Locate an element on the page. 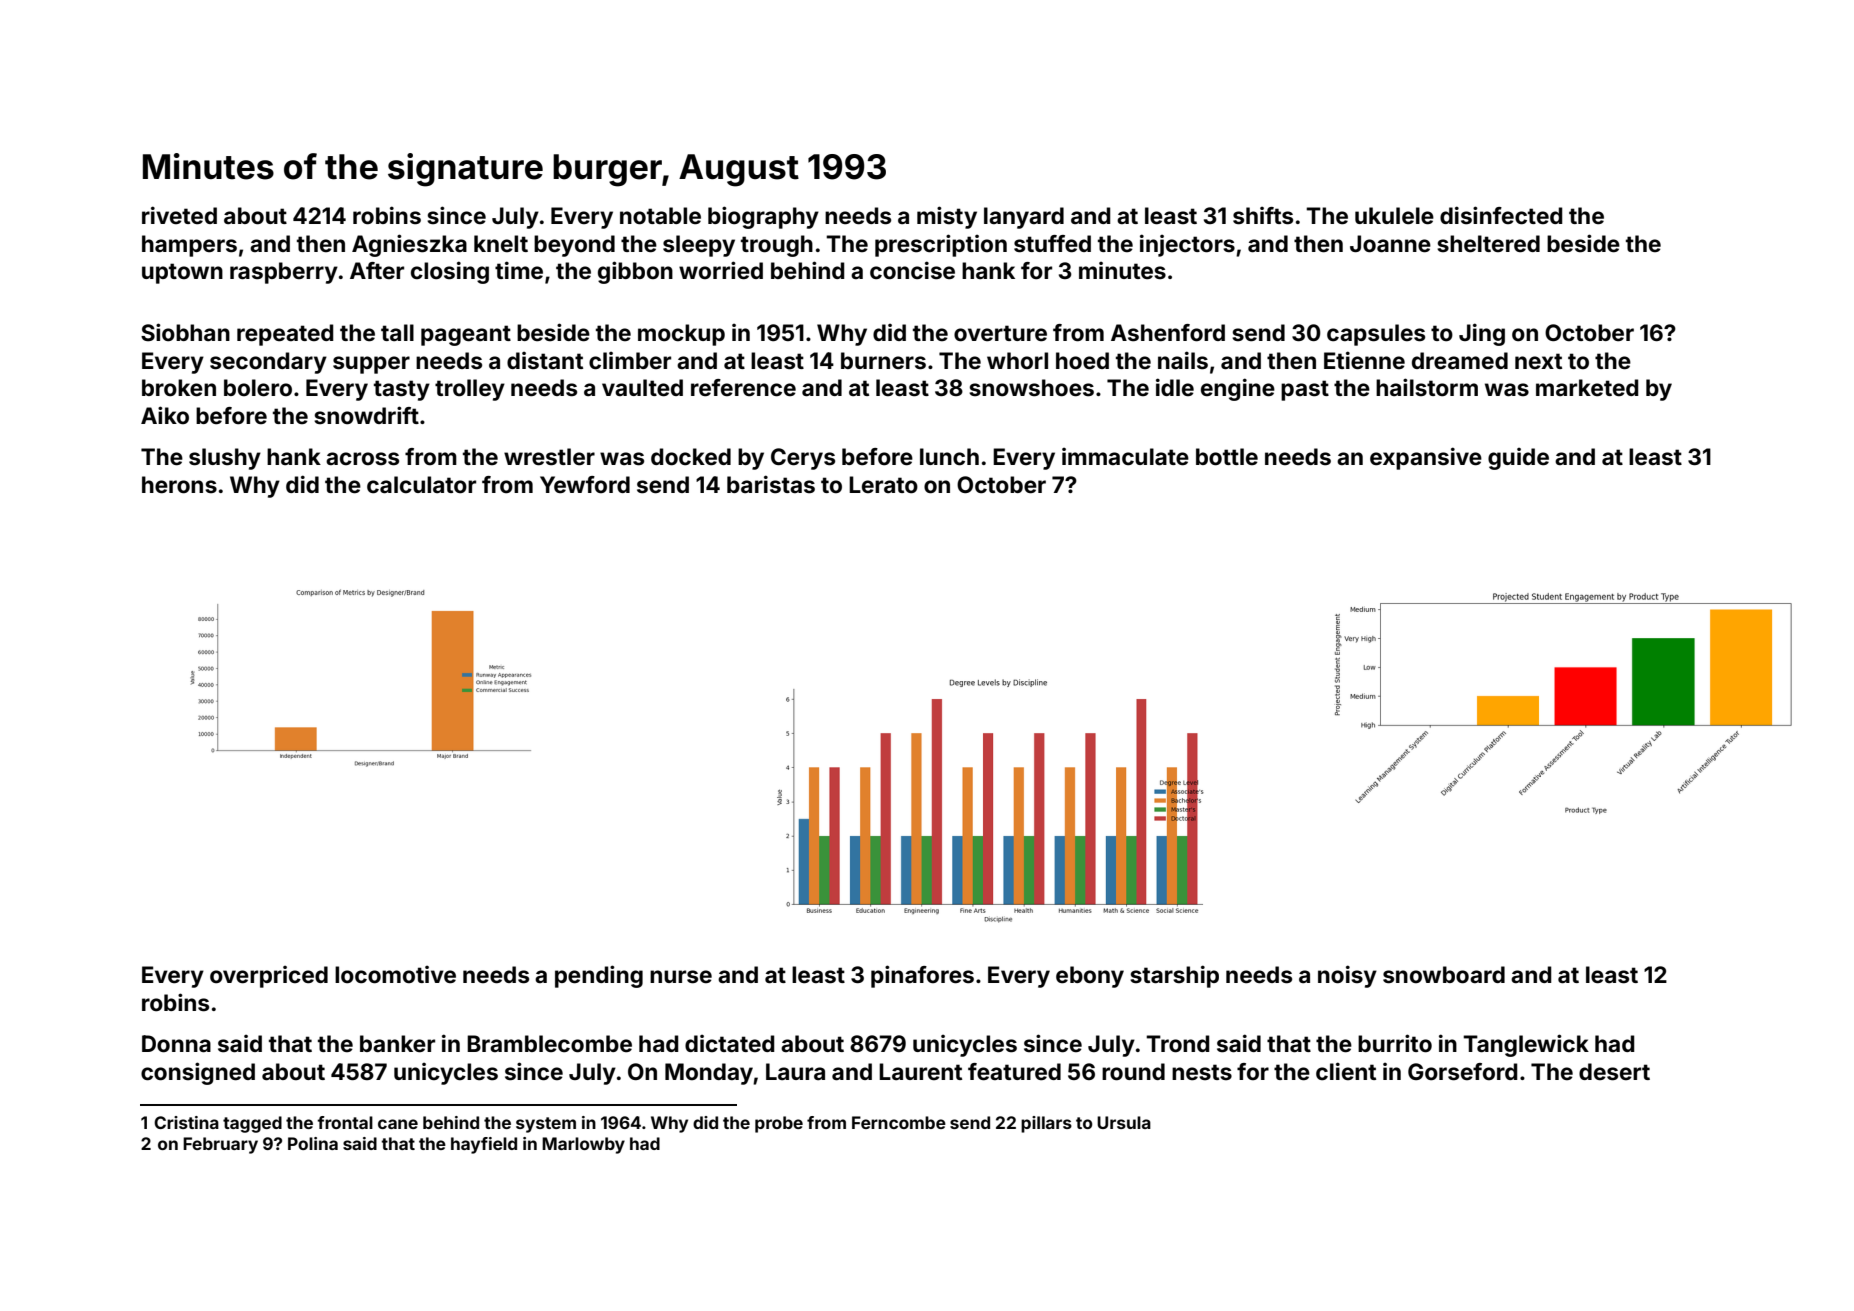 This page has height=1311, width=1854. ebony is located at coordinates (1090, 977).
